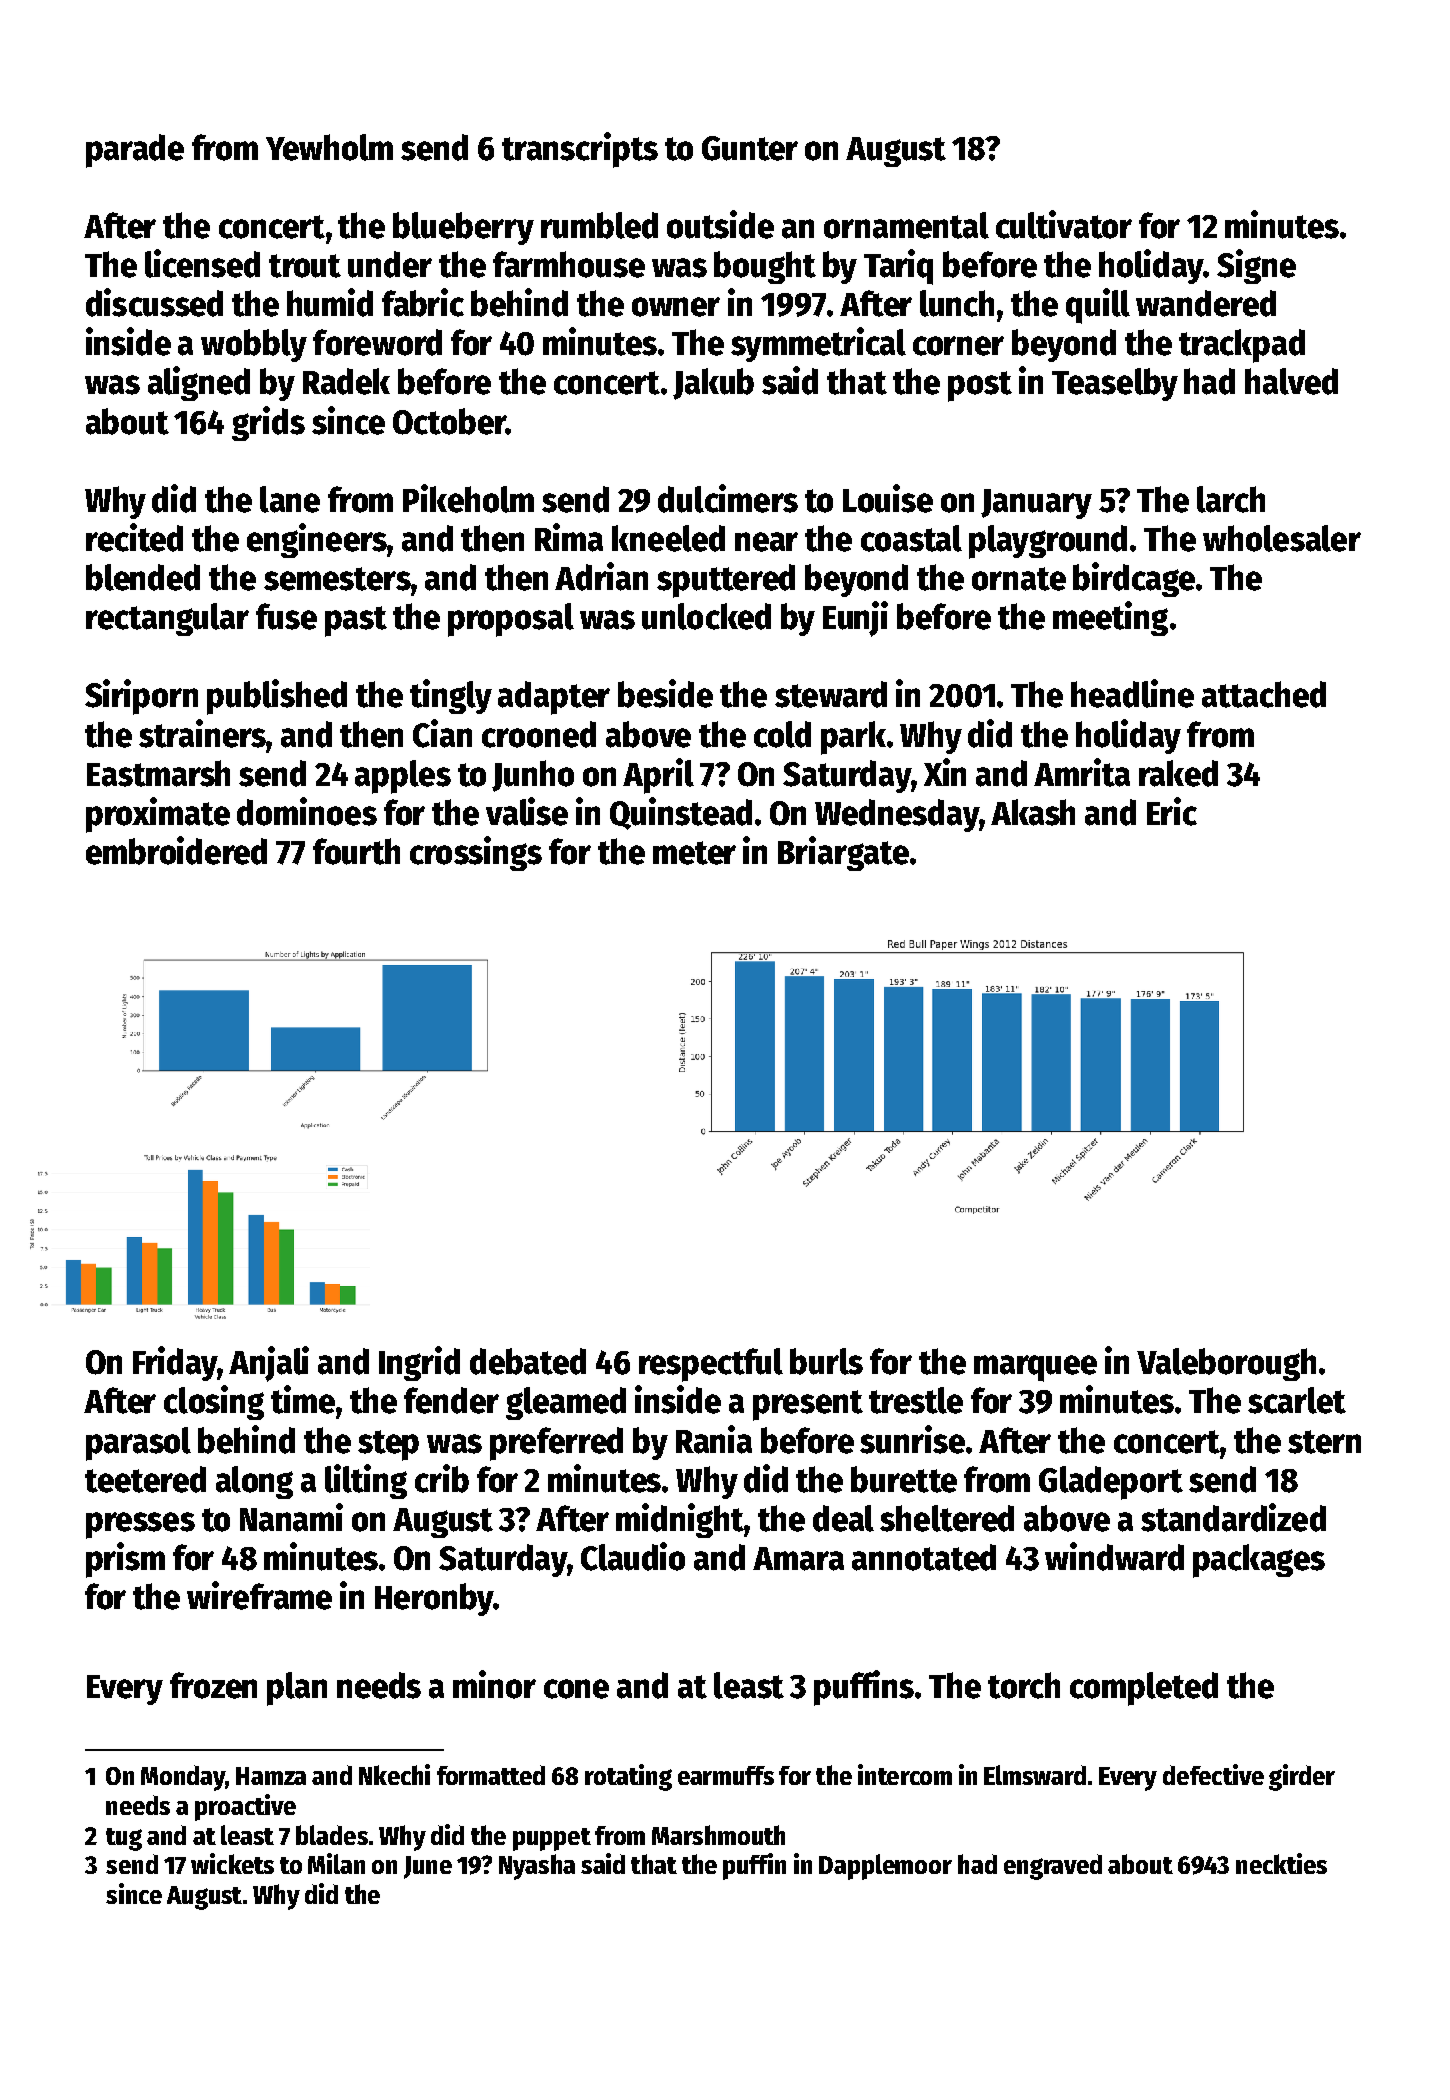 The height and width of the document is (2100, 1450). I want to click on Nkechi, so click(394, 1774).
